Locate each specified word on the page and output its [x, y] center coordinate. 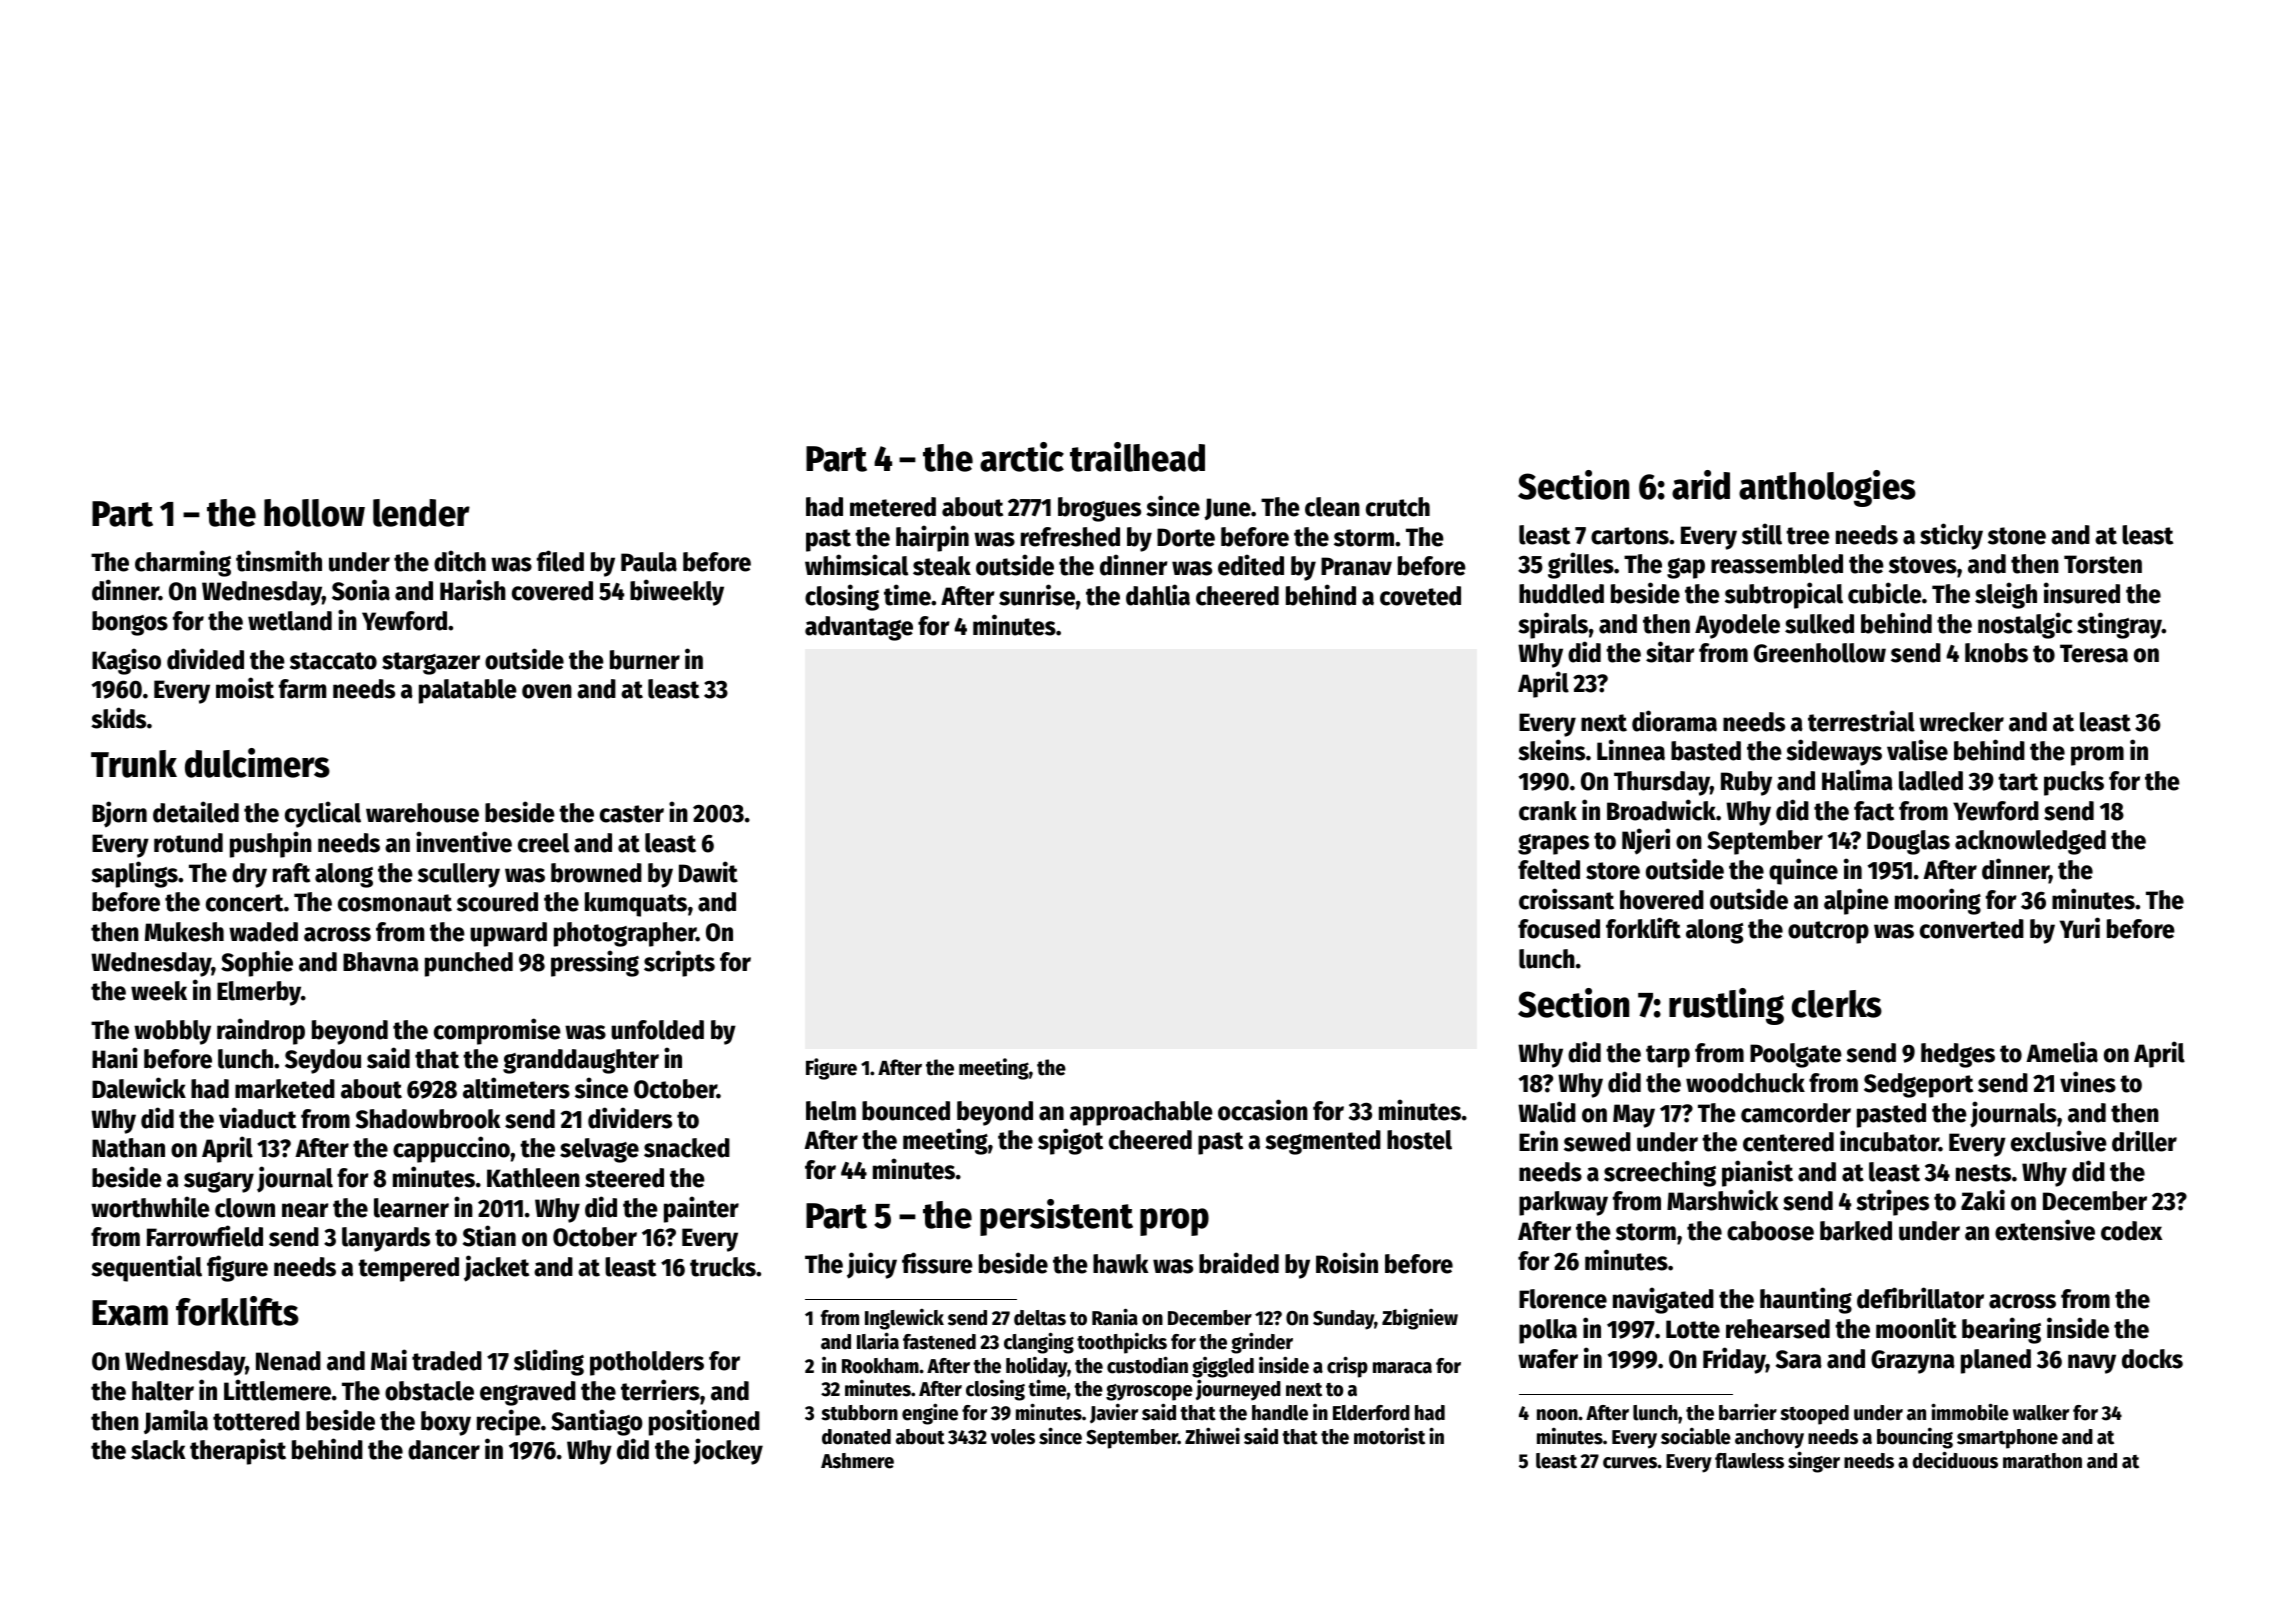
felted [1549, 870]
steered [624, 1178]
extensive [2045, 1230]
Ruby [1746, 783]
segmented [1323, 1142]
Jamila [176, 1421]
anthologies [1827, 488]
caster [632, 814]
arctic [1022, 457]
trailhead [1137, 457]
